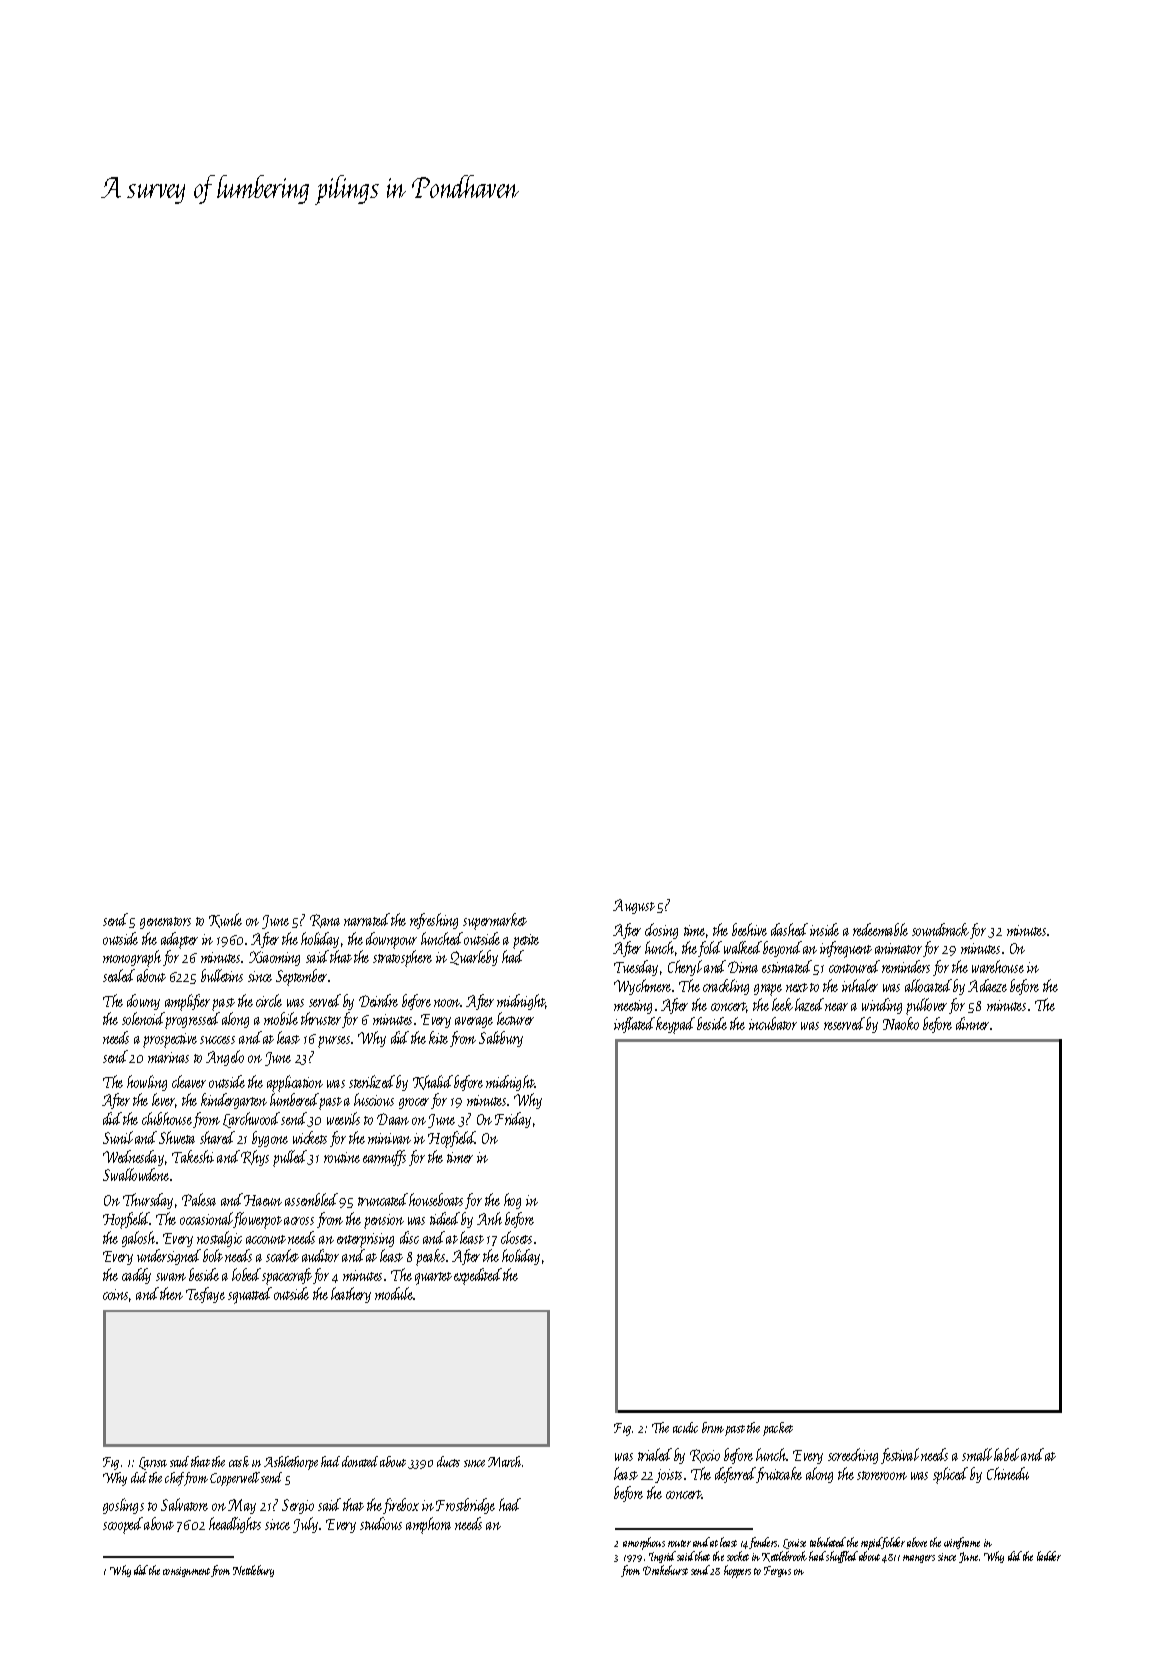 The height and width of the page is (1654, 1165). Describe the element at coordinates (777, 1571) in the page. I see `Fergus` at that location.
